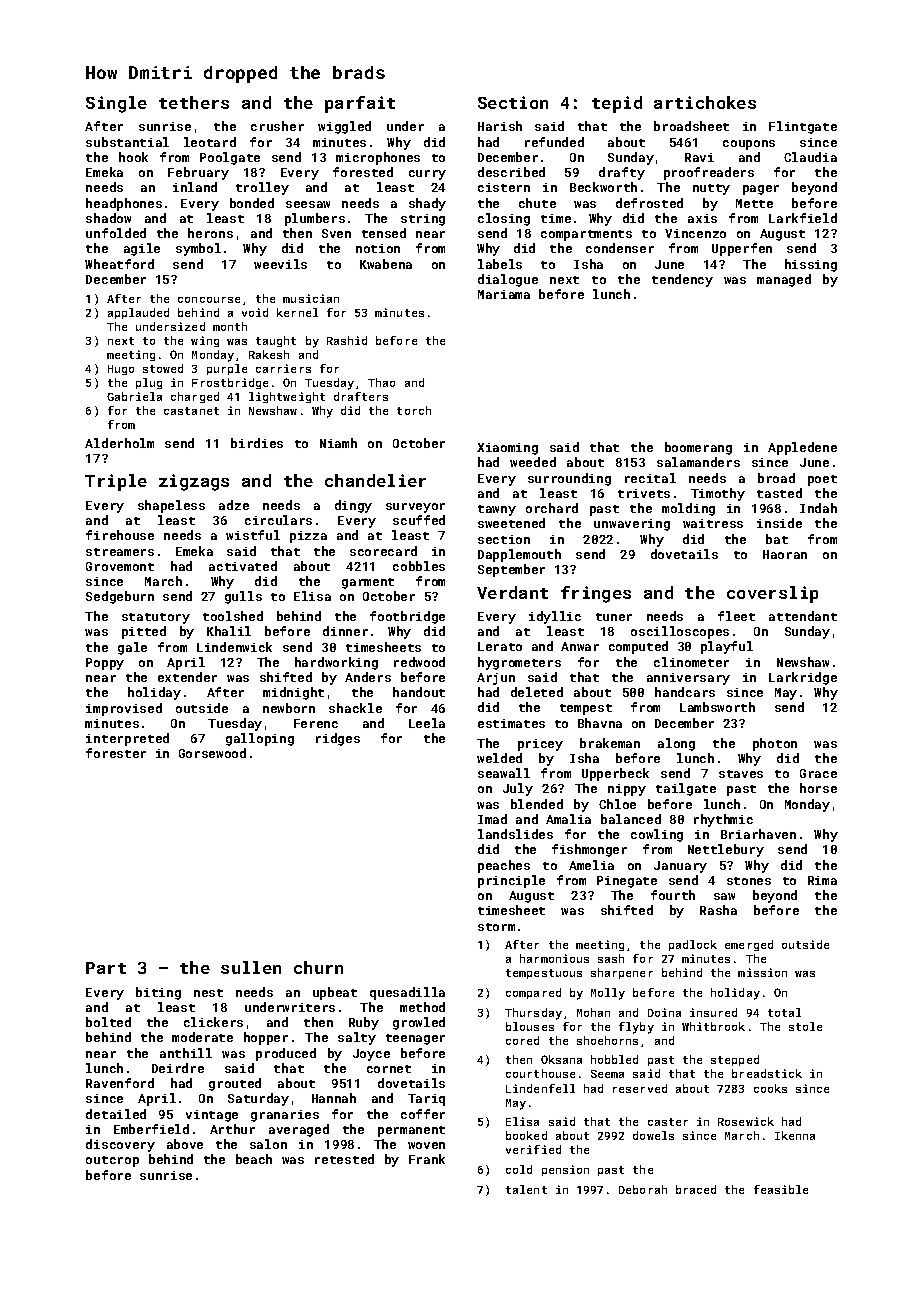  Describe the element at coordinates (500, 264) in the screenshot. I see `labels` at that location.
